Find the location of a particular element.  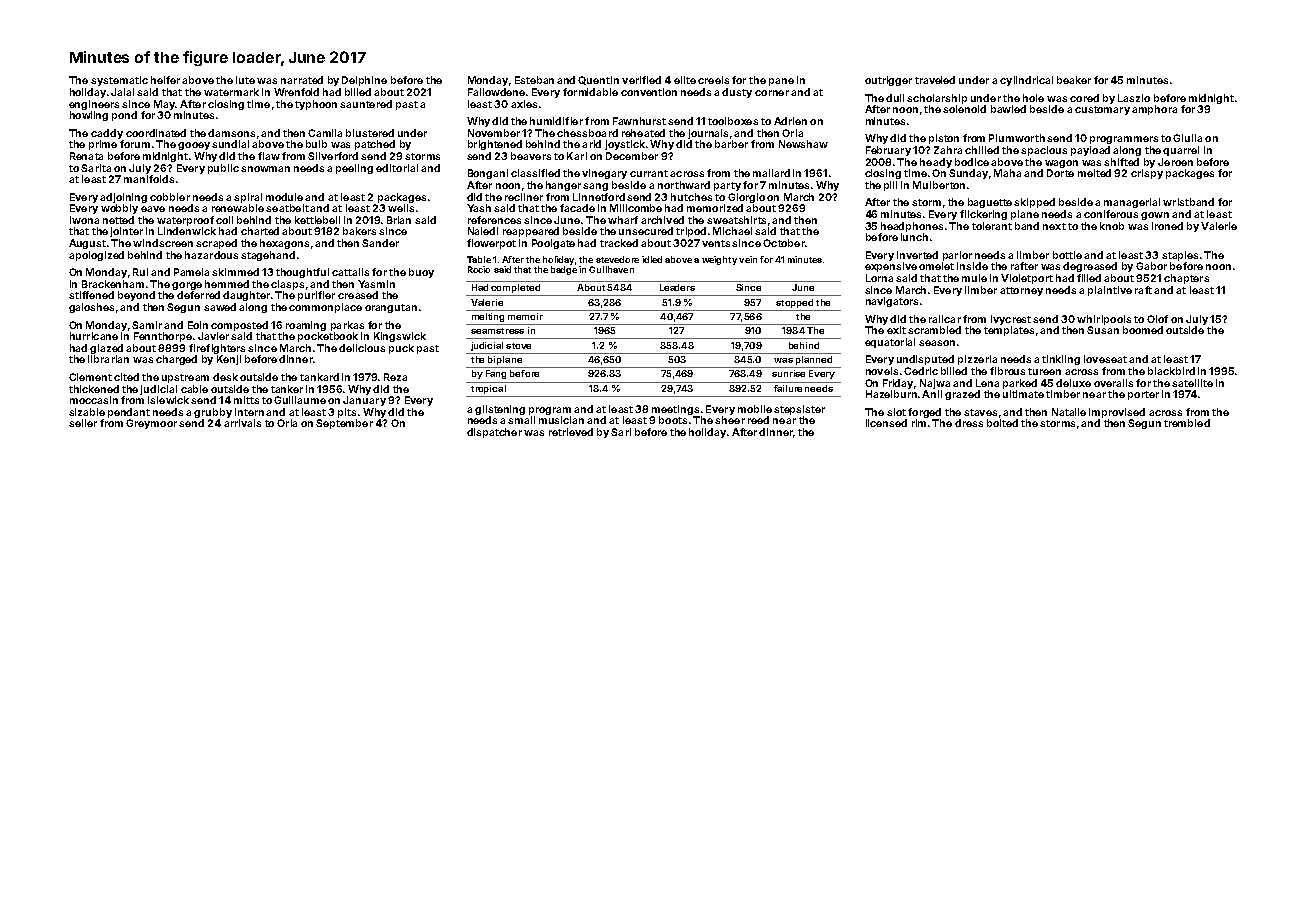

cylindrical is located at coordinates (1026, 81).
